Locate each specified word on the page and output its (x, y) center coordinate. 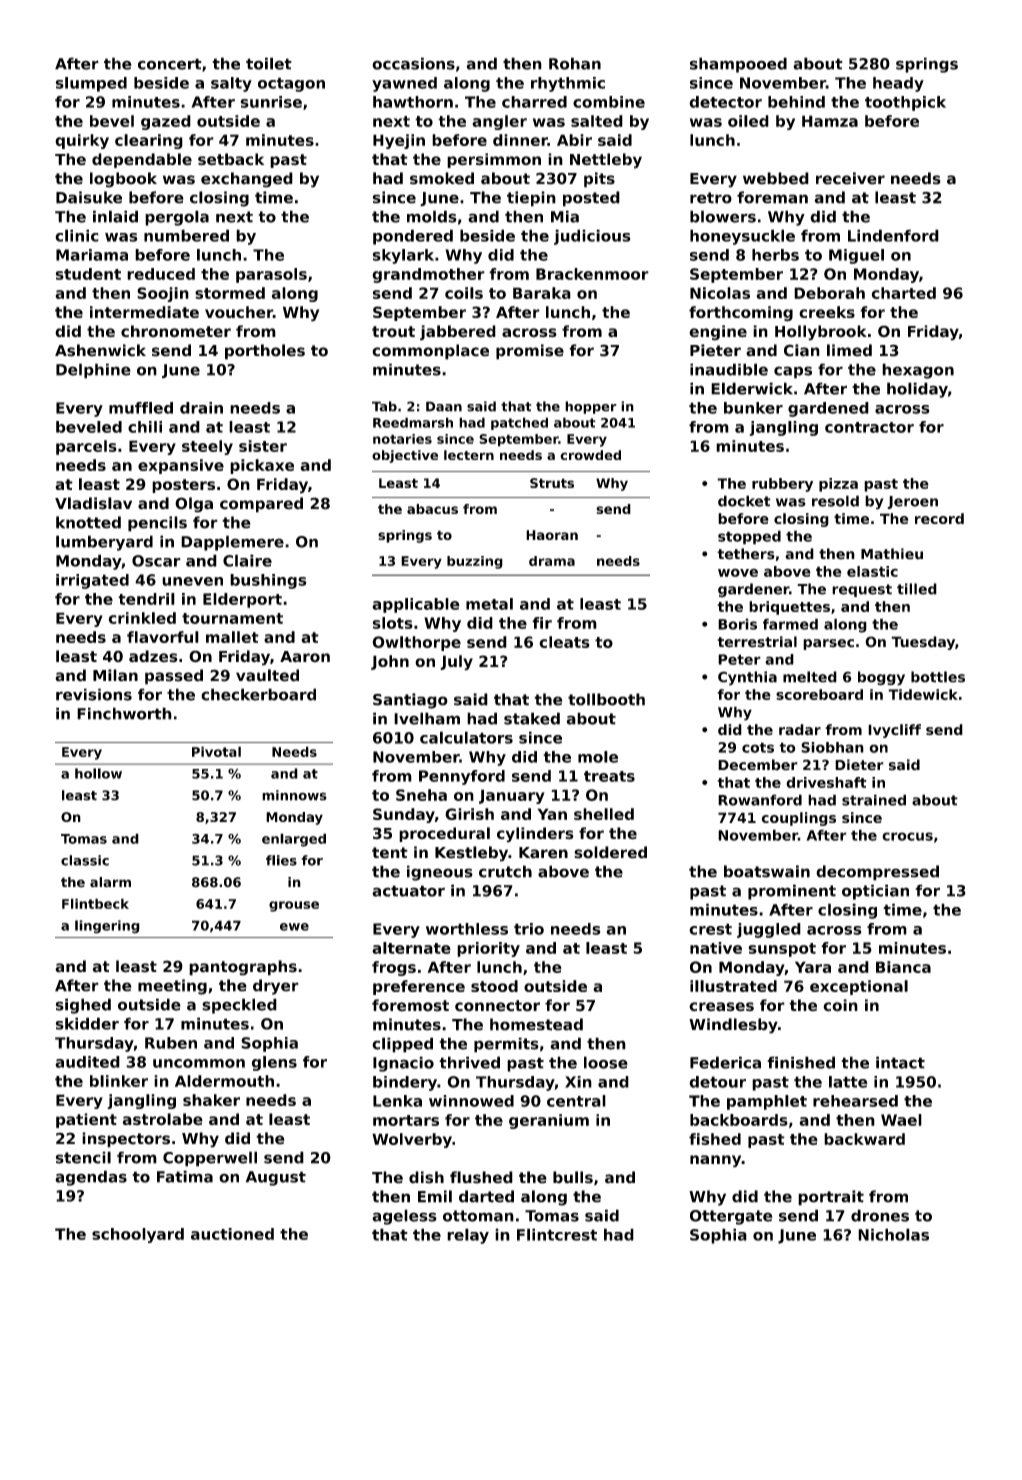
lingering (107, 927)
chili (145, 427)
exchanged (247, 180)
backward (864, 1139)
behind (796, 102)
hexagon (918, 371)
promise (530, 352)
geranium (549, 1121)
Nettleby (606, 161)
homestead (536, 1024)
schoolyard (138, 1235)
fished (715, 1139)
